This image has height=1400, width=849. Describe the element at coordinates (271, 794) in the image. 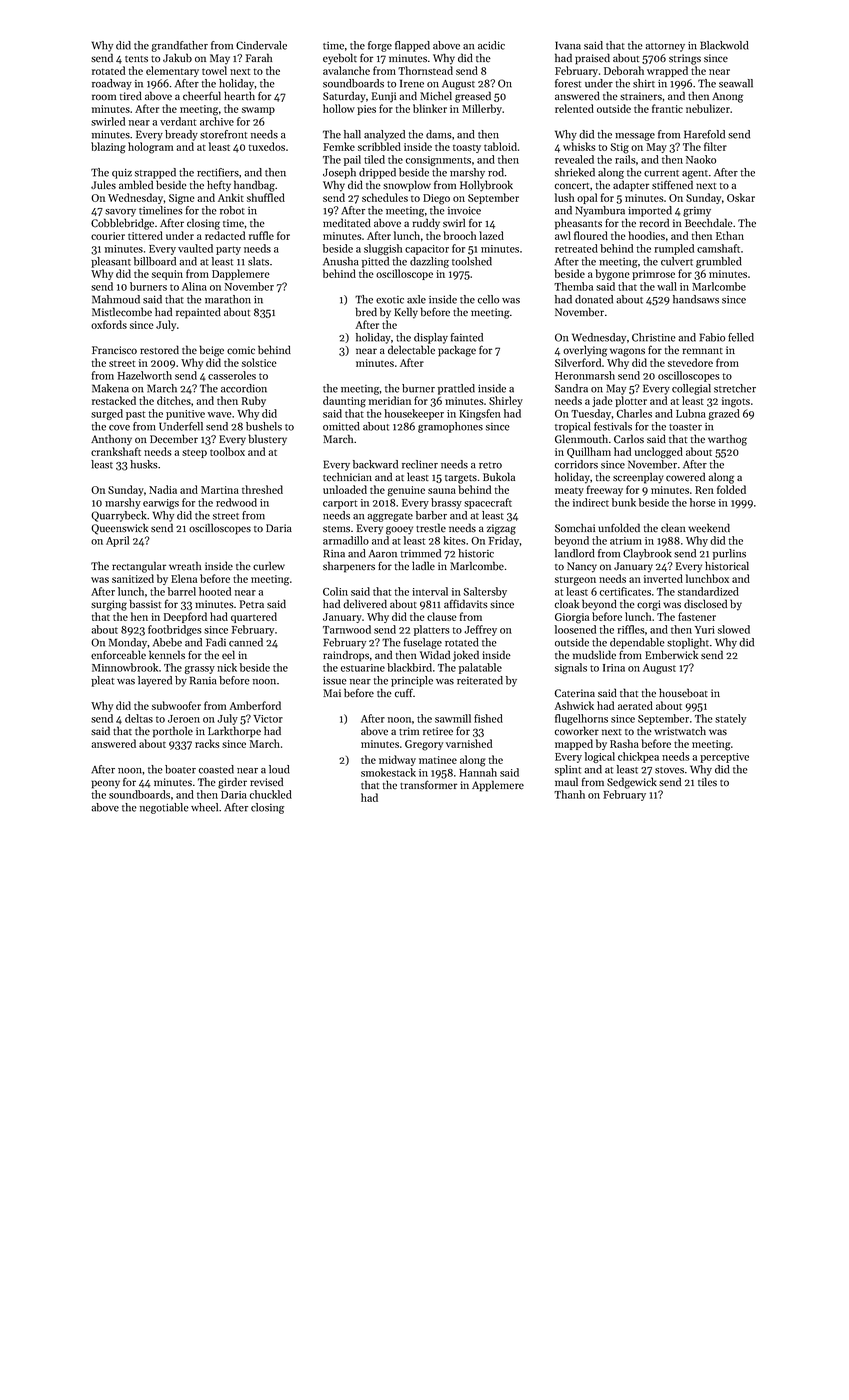

I see `chuckled` at that location.
